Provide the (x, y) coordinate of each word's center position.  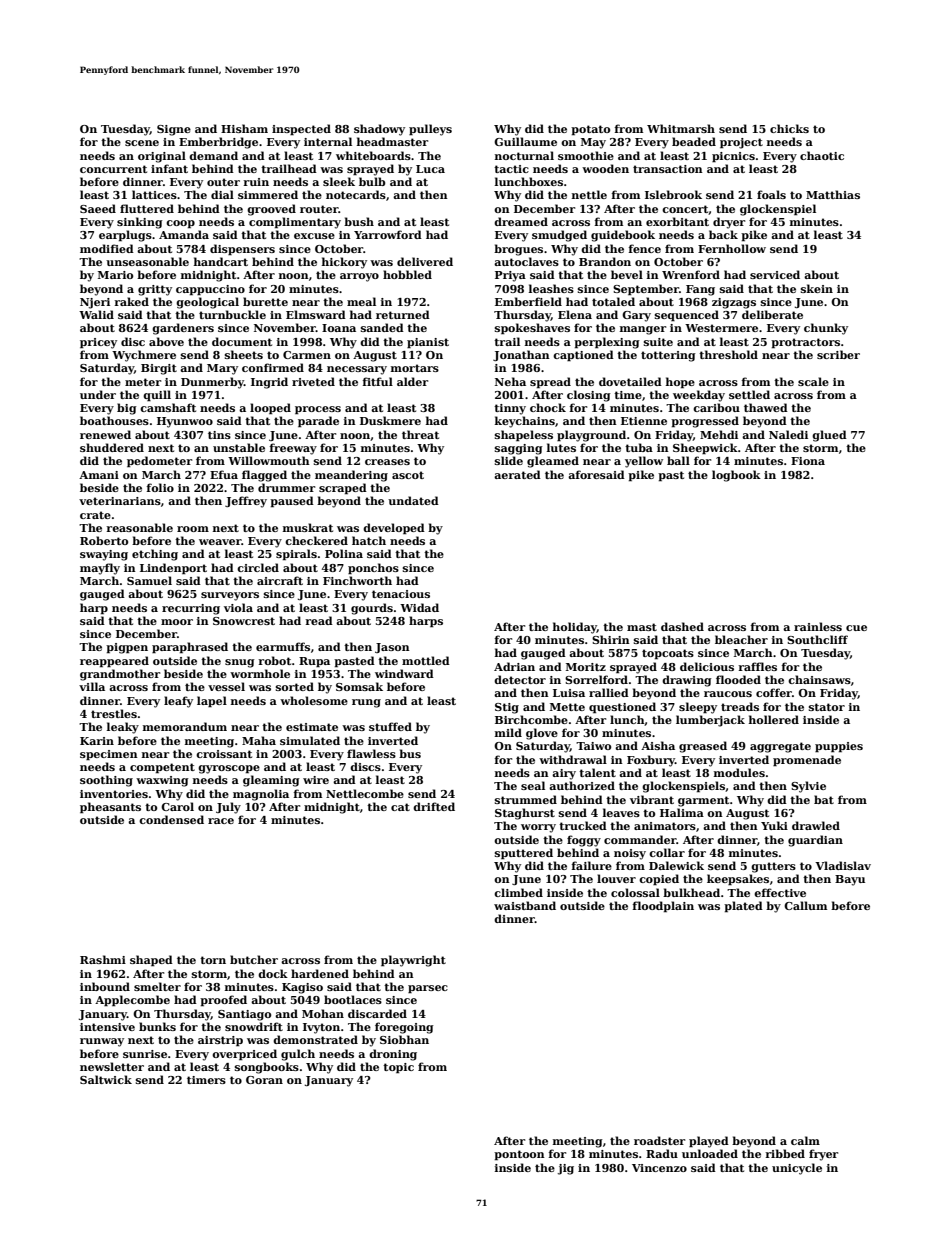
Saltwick (106, 1079)
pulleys (430, 130)
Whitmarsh (681, 128)
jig (566, 1169)
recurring (191, 609)
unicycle (797, 1169)
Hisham (244, 128)
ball (678, 460)
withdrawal (573, 759)
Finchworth (357, 580)
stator (827, 707)
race (221, 821)
